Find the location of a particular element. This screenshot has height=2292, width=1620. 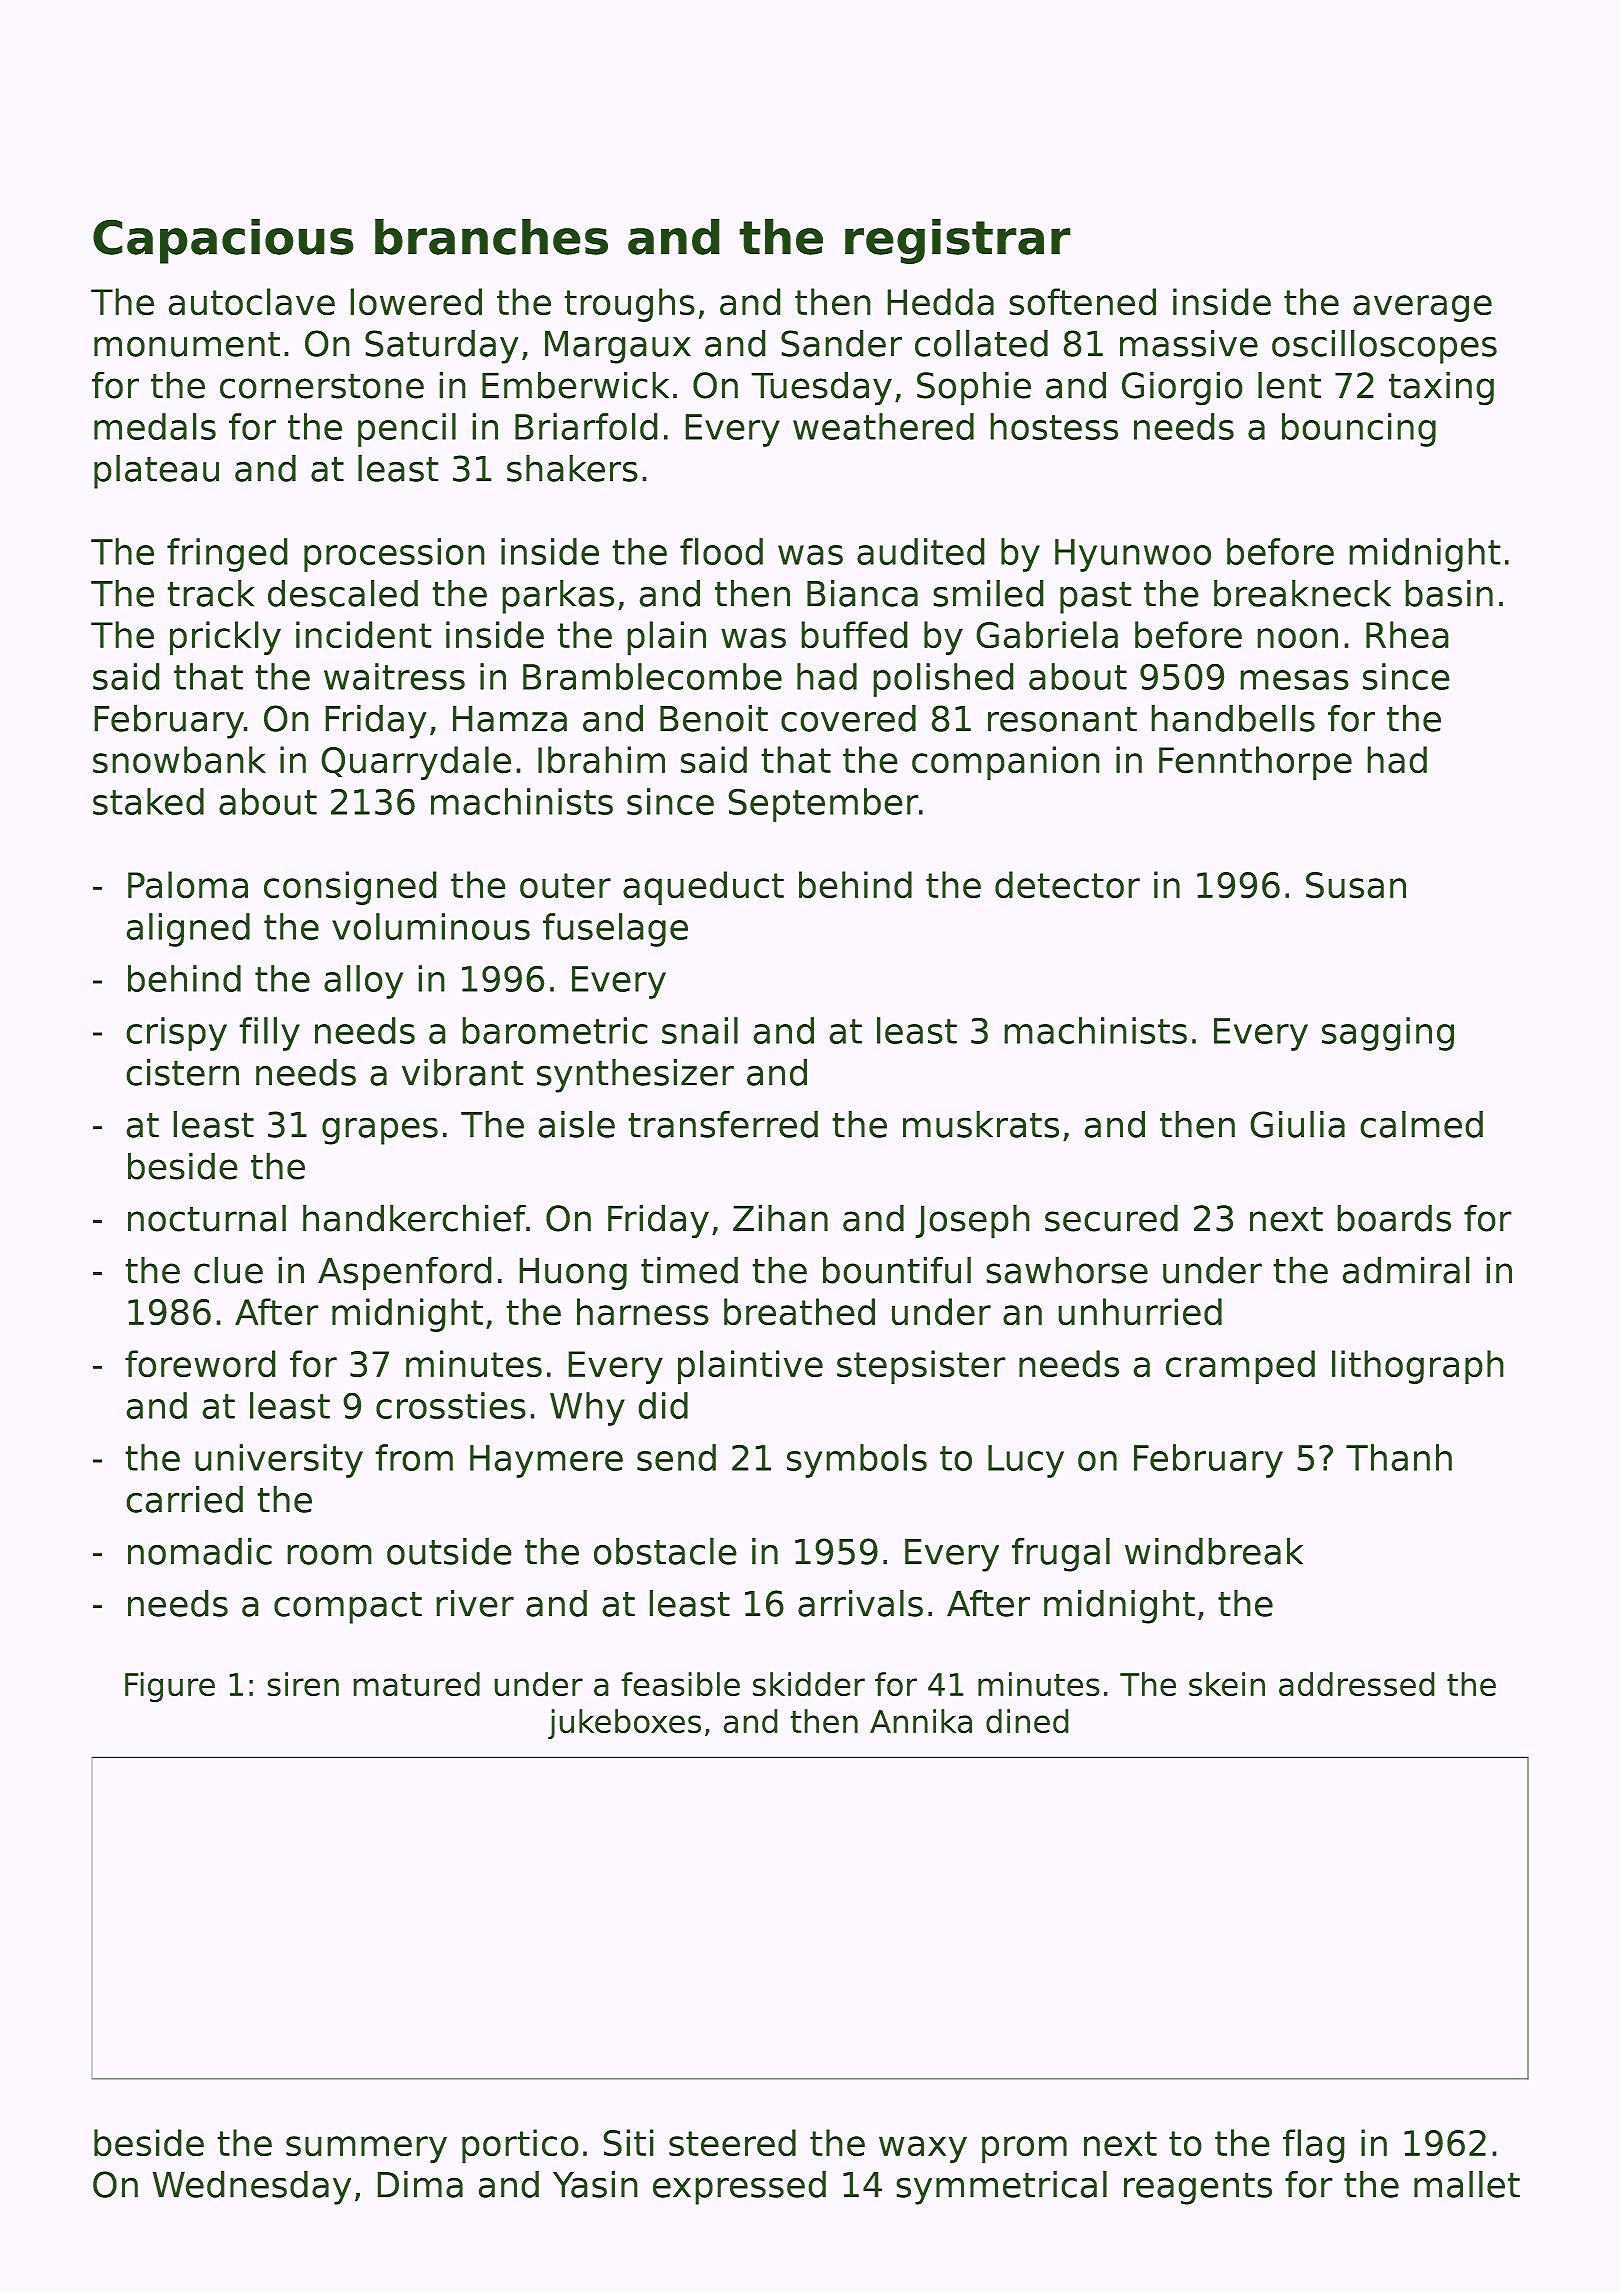

admiral is located at coordinates (1406, 1270).
